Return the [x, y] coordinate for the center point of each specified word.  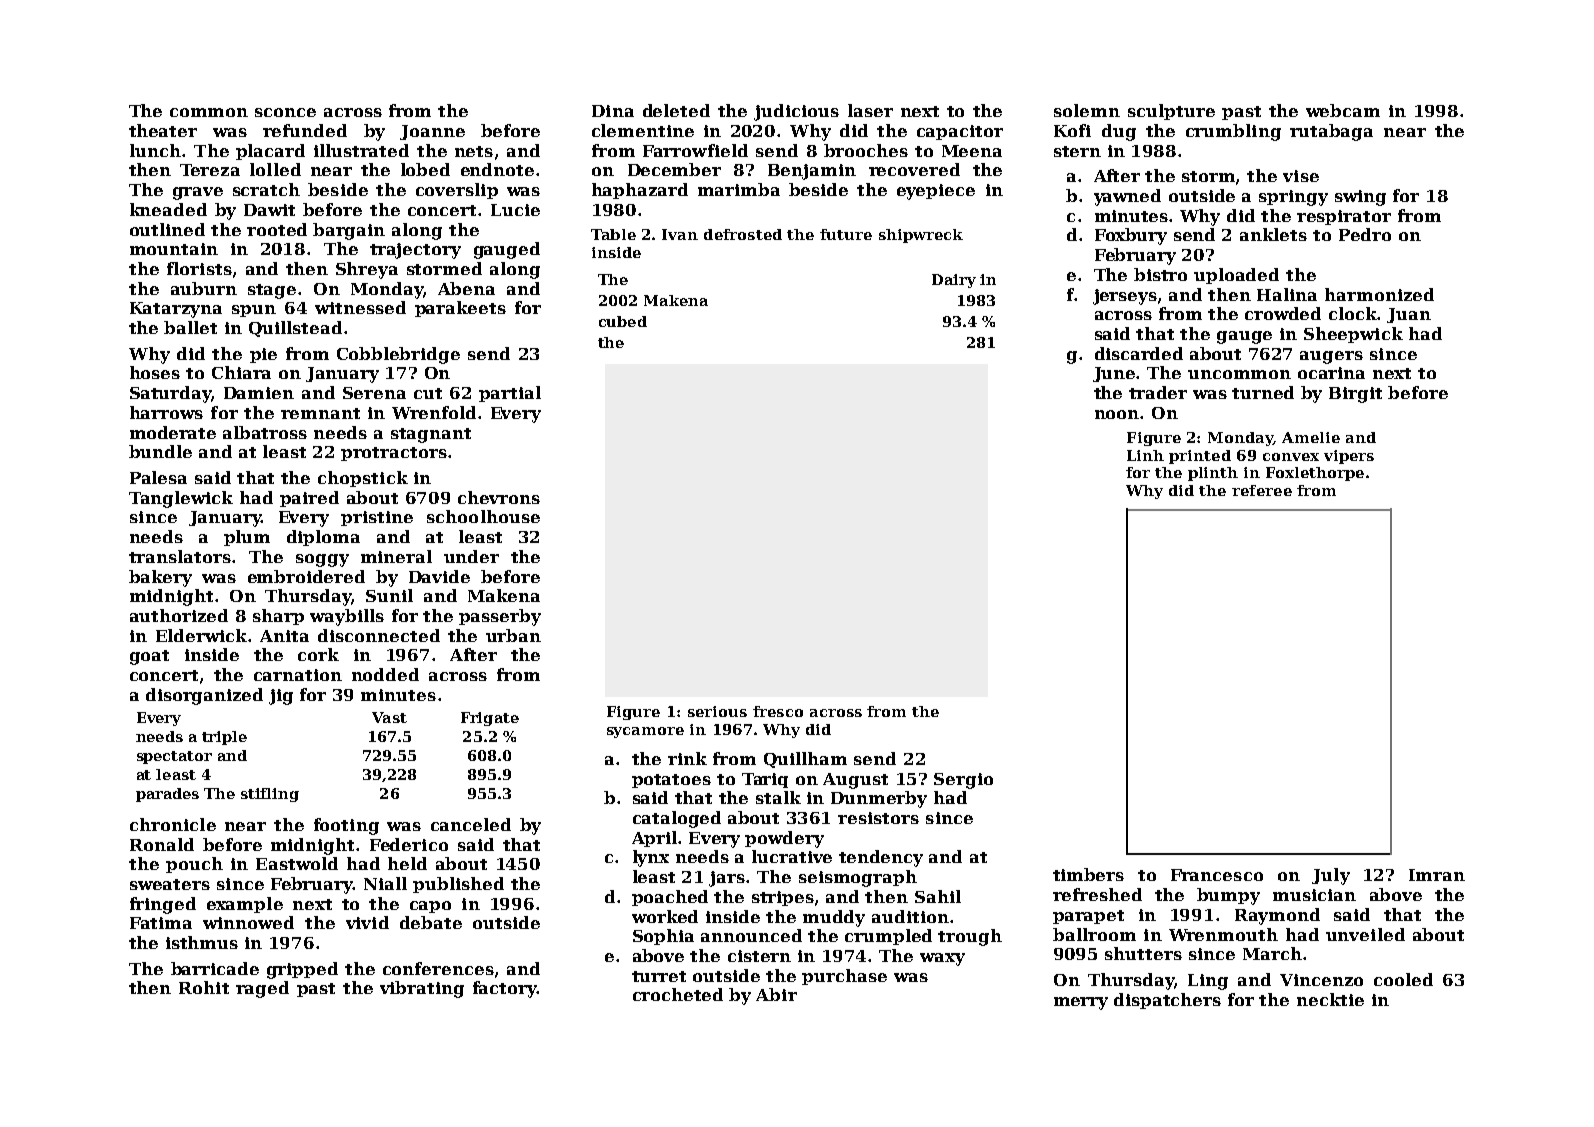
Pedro [1365, 234]
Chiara [241, 372]
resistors [878, 818]
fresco [778, 711]
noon [1117, 414]
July [1331, 876]
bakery [160, 578]
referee [1262, 490]
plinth [1213, 474]
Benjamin [812, 172]
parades [167, 795]
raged [262, 989]
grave [198, 193]
